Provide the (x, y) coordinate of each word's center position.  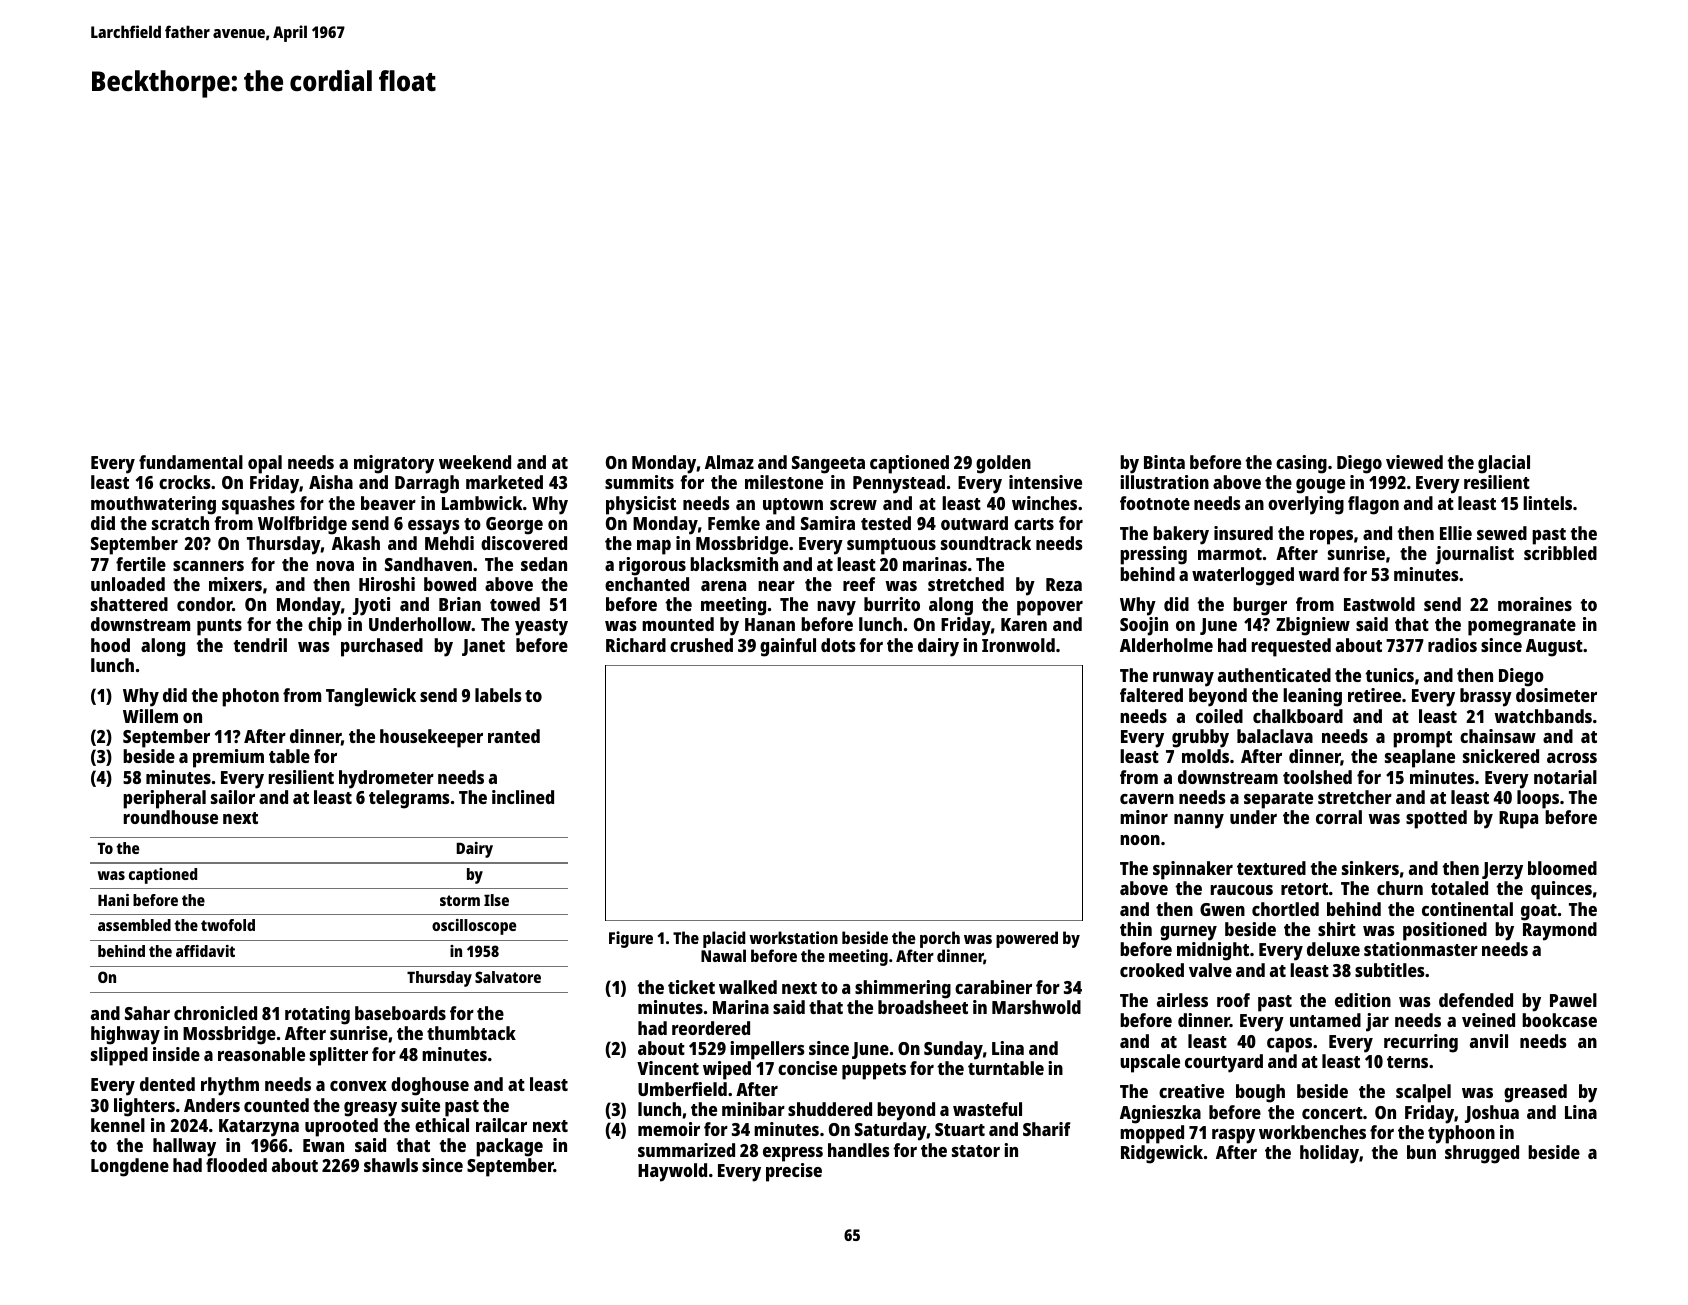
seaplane (1420, 758)
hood (110, 645)
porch (940, 939)
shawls (391, 1165)
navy (836, 608)
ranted (514, 736)
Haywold (672, 1172)
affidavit (205, 951)
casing (1301, 464)
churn (1400, 888)
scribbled (1560, 553)
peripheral (164, 799)
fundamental (191, 462)
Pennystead (899, 484)
